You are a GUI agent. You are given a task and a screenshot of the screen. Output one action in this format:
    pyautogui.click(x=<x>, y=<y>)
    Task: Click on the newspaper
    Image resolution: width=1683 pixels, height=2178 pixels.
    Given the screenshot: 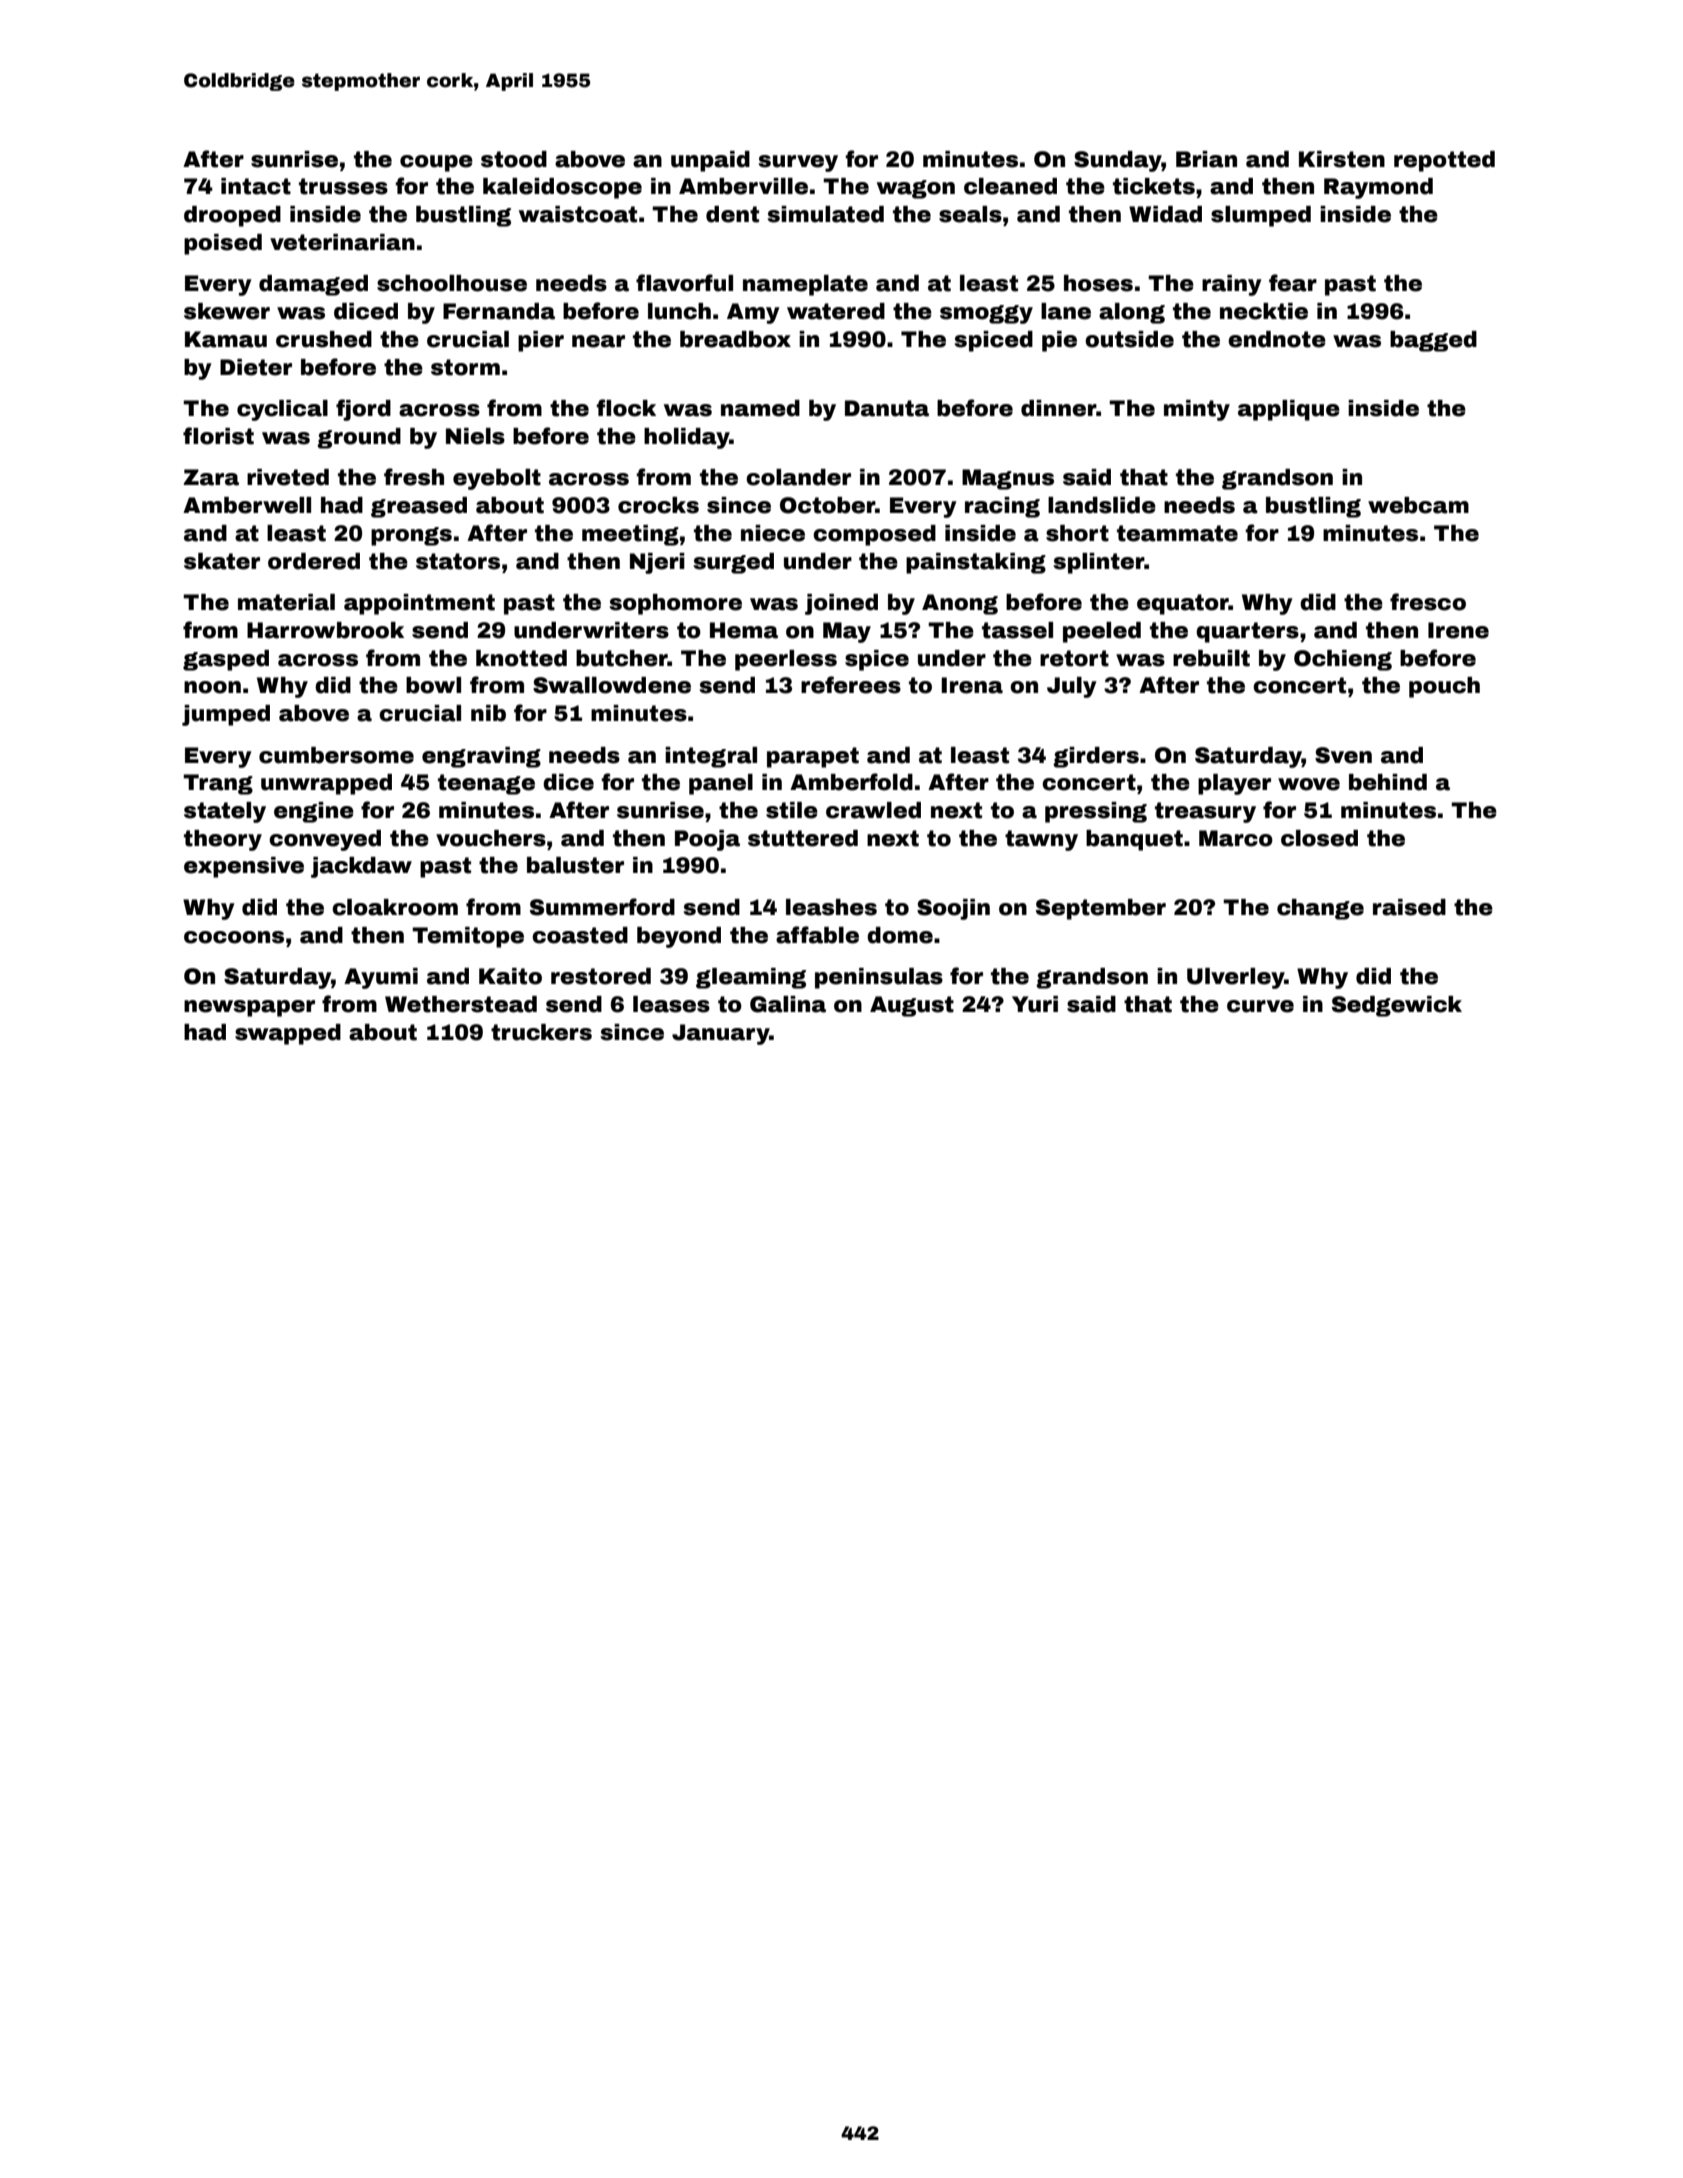 What is the action you would take?
    pyautogui.click(x=249, y=1008)
